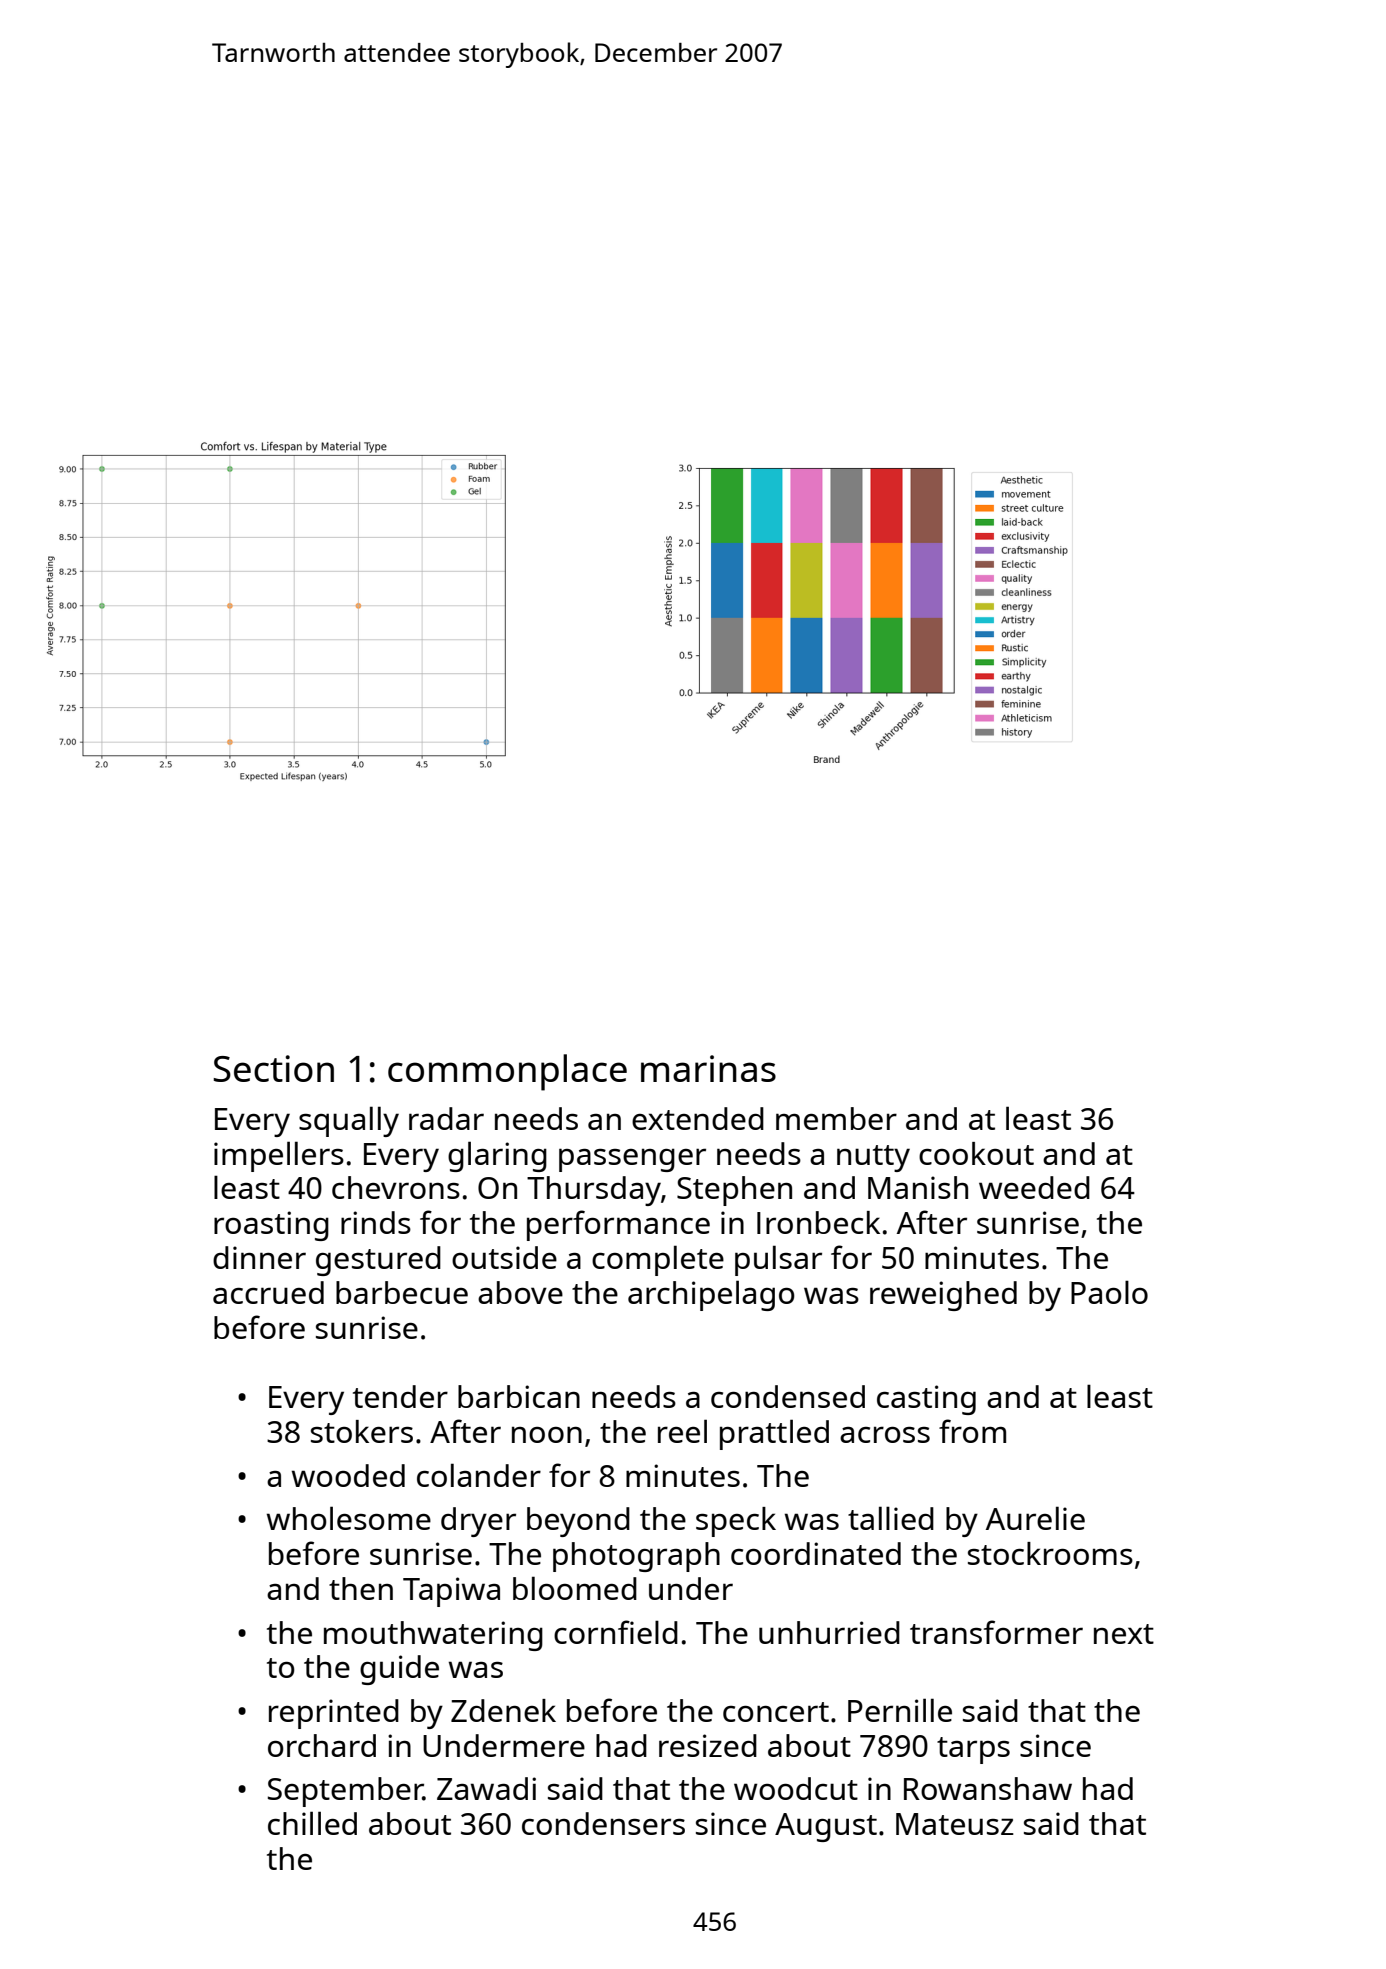  What do you see at coordinates (322, 1745) in the screenshot?
I see `orchard` at bounding box center [322, 1745].
